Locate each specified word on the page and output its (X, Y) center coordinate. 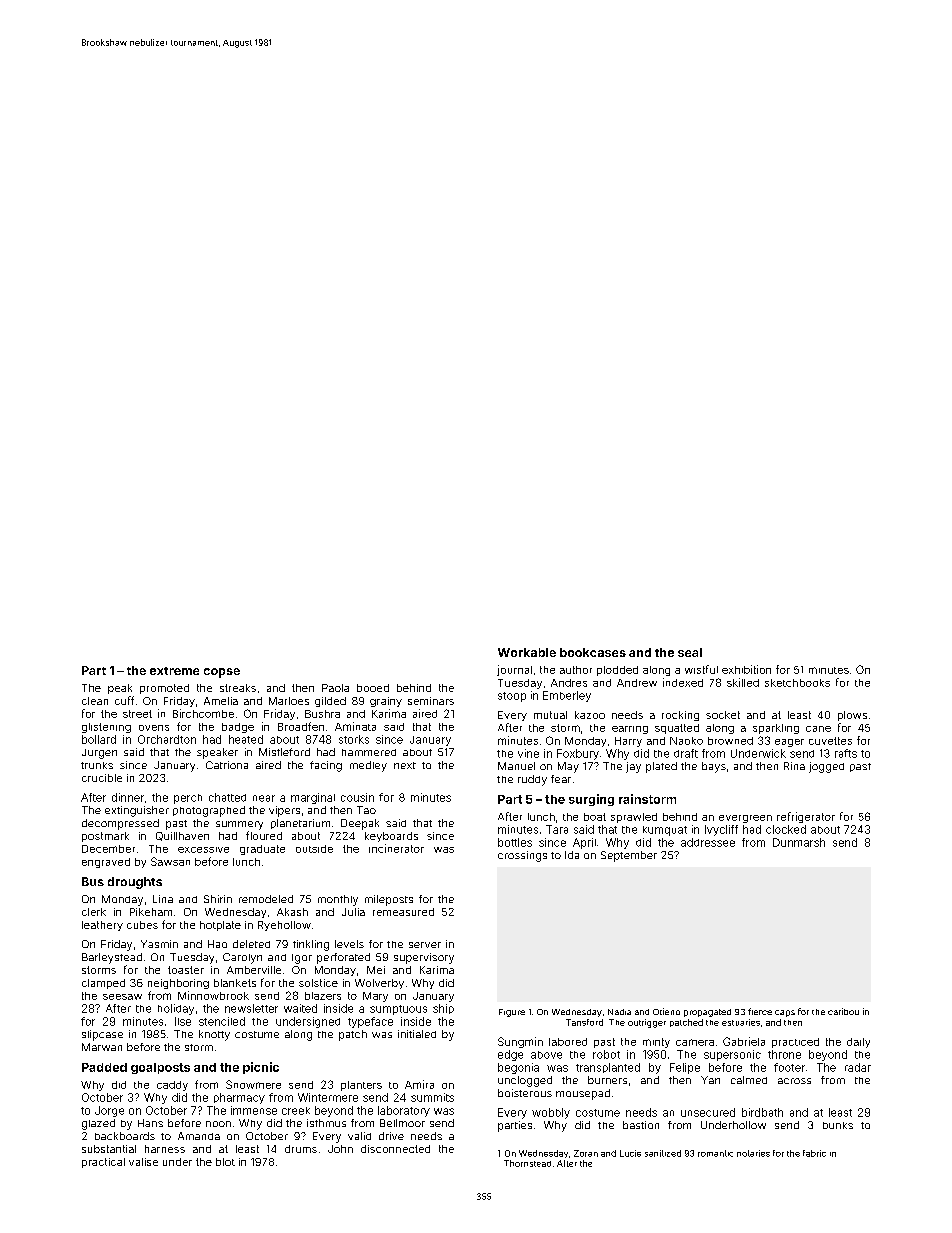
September (629, 856)
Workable (527, 652)
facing (326, 766)
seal (690, 652)
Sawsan (170, 861)
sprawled (634, 818)
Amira (419, 1084)
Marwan (102, 1047)
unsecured (708, 1112)
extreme (174, 671)
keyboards (391, 837)
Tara (557, 829)
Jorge (109, 1111)
